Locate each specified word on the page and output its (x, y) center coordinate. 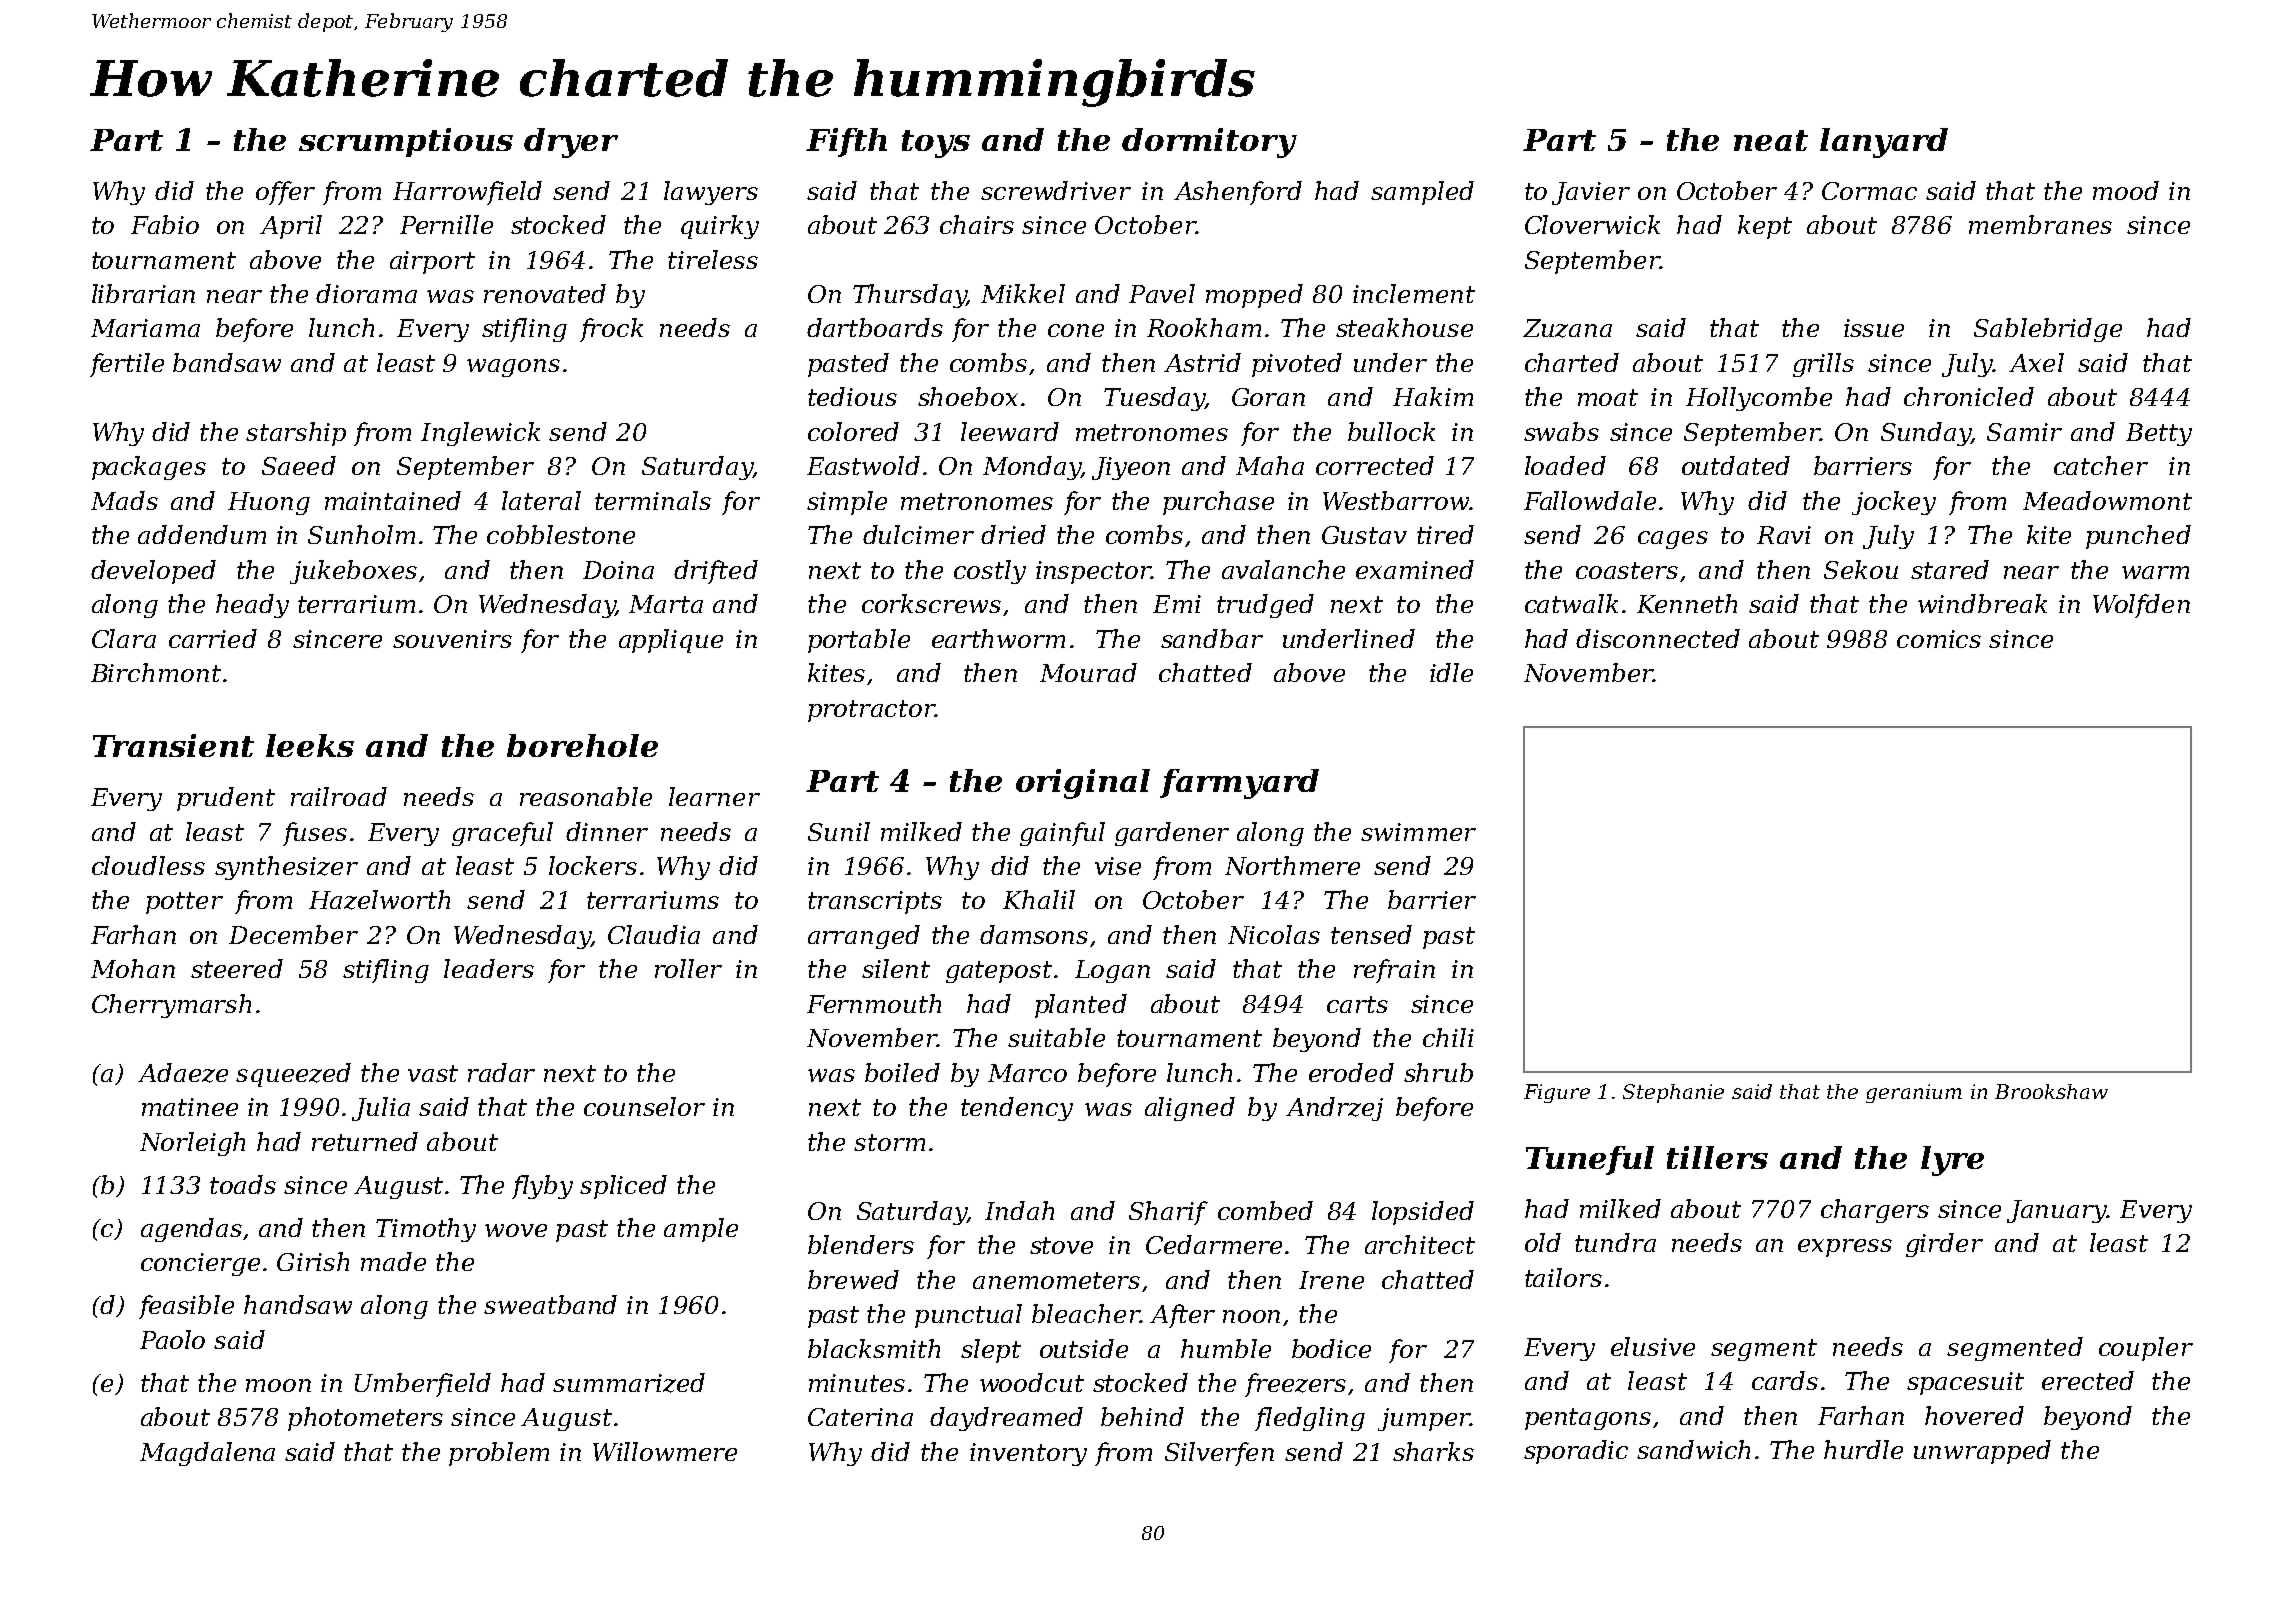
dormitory (1209, 143)
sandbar (1212, 638)
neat (1771, 140)
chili (1448, 1037)
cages (1673, 540)
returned (365, 1141)
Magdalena (207, 1454)
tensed (1371, 934)
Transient (173, 745)
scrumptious (406, 142)
